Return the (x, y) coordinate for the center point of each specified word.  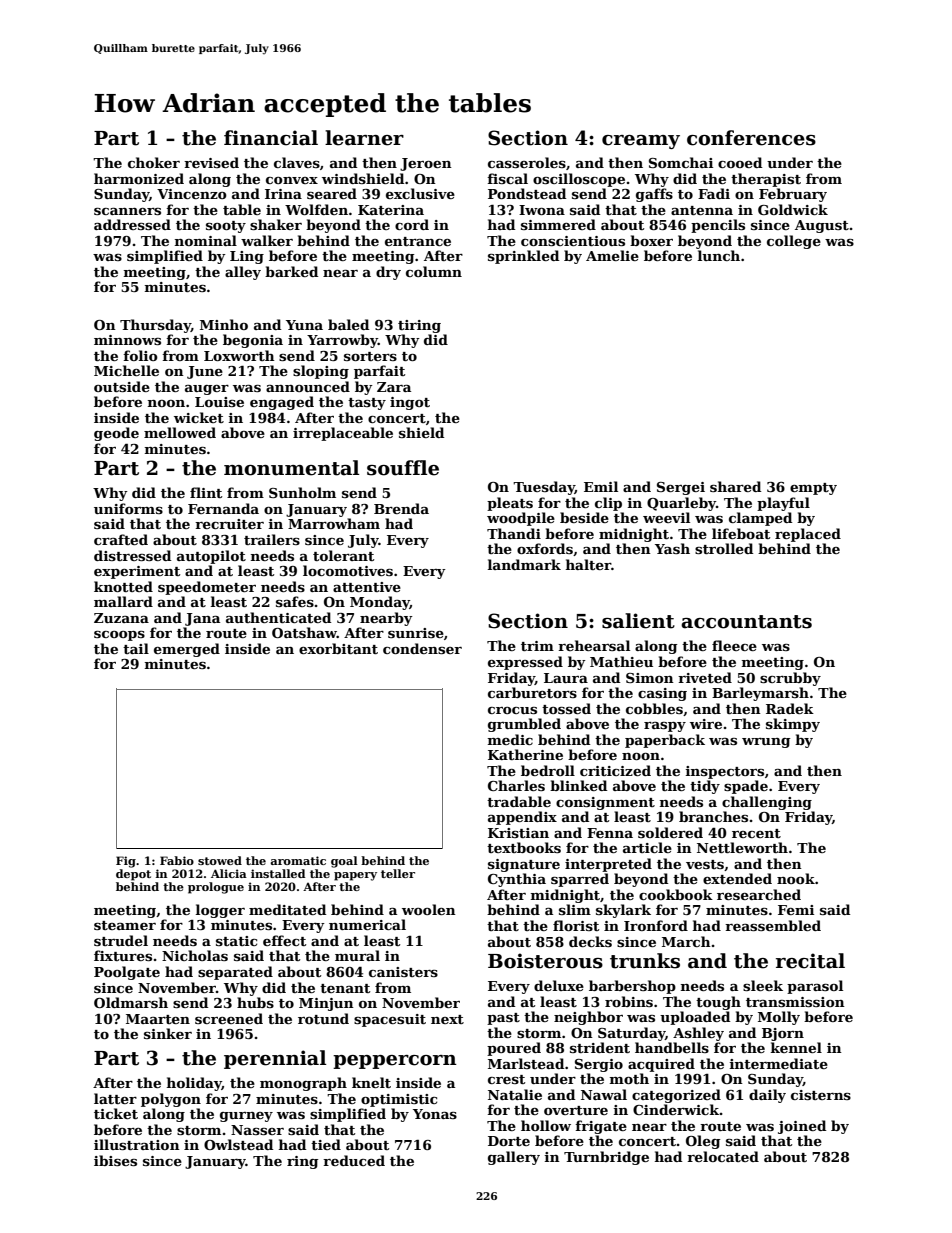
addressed (132, 224)
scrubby (790, 679)
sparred (580, 880)
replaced (808, 535)
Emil (601, 486)
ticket (116, 1113)
